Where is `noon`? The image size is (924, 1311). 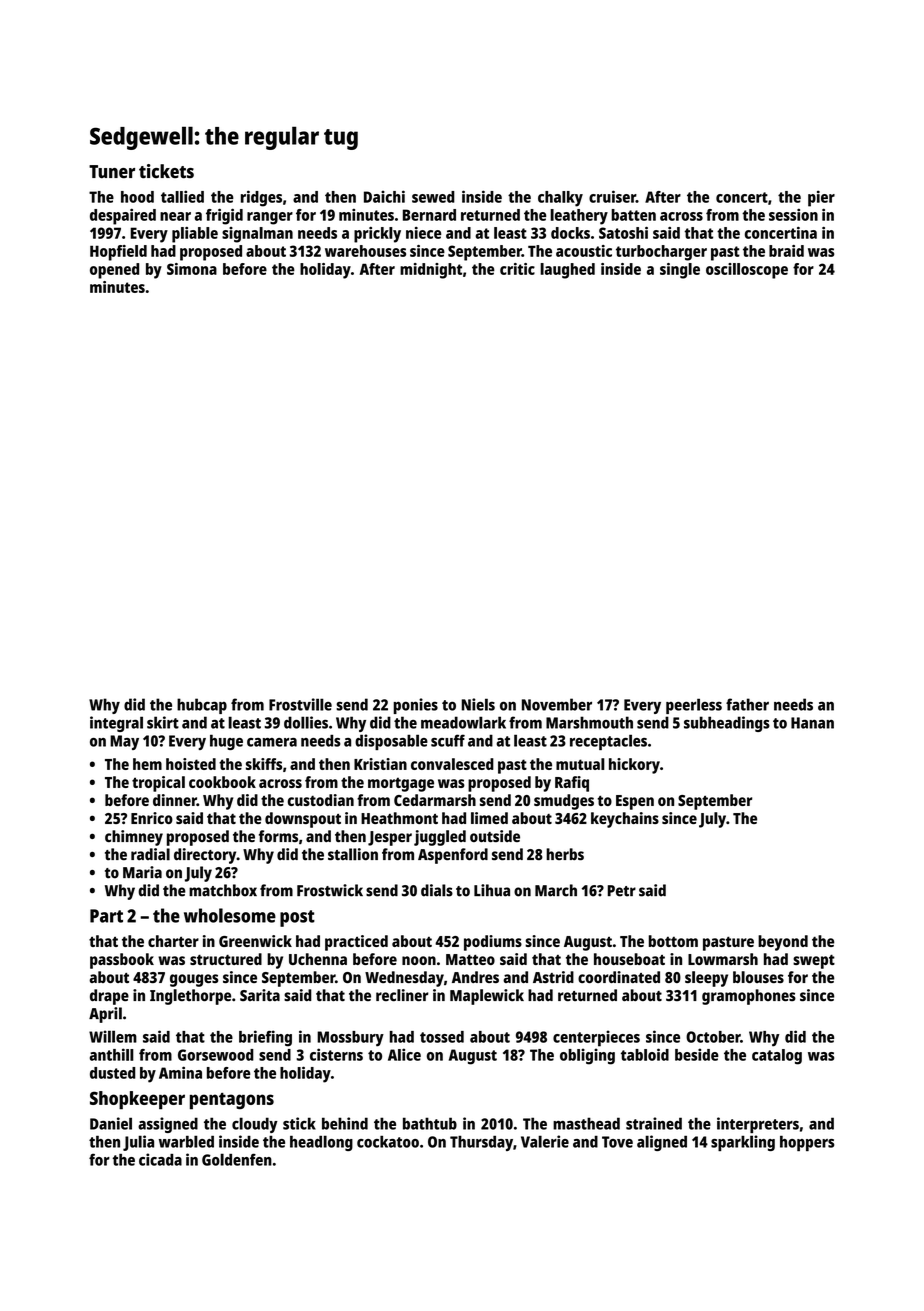 noon is located at coordinates (419, 960).
